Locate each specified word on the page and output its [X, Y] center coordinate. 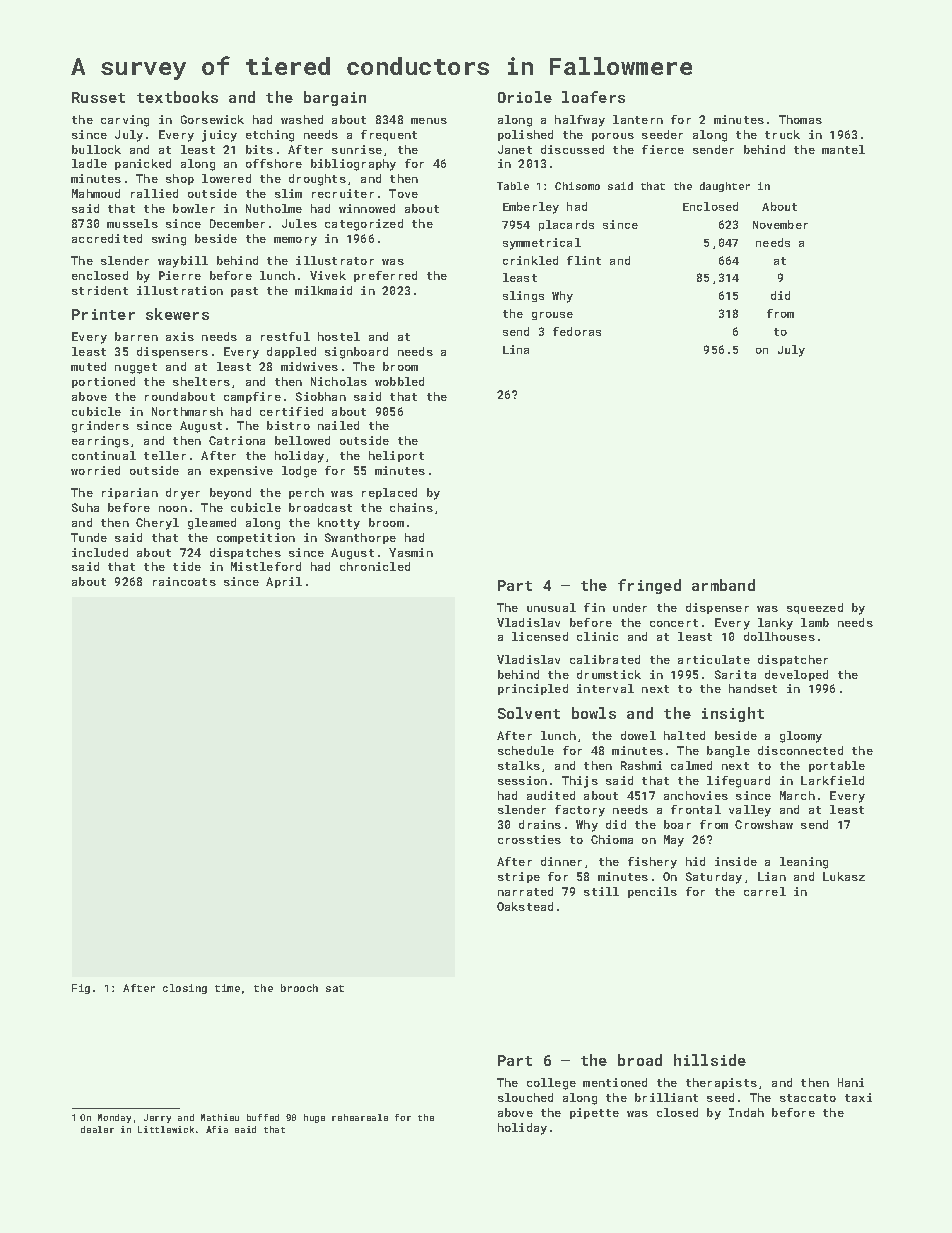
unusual [551, 607]
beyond [230, 494]
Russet [98, 97]
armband [723, 585]
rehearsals [360, 1117]
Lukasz [844, 876]
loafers [593, 97]
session [522, 780]
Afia [217, 1129]
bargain [335, 98]
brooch [299, 988]
